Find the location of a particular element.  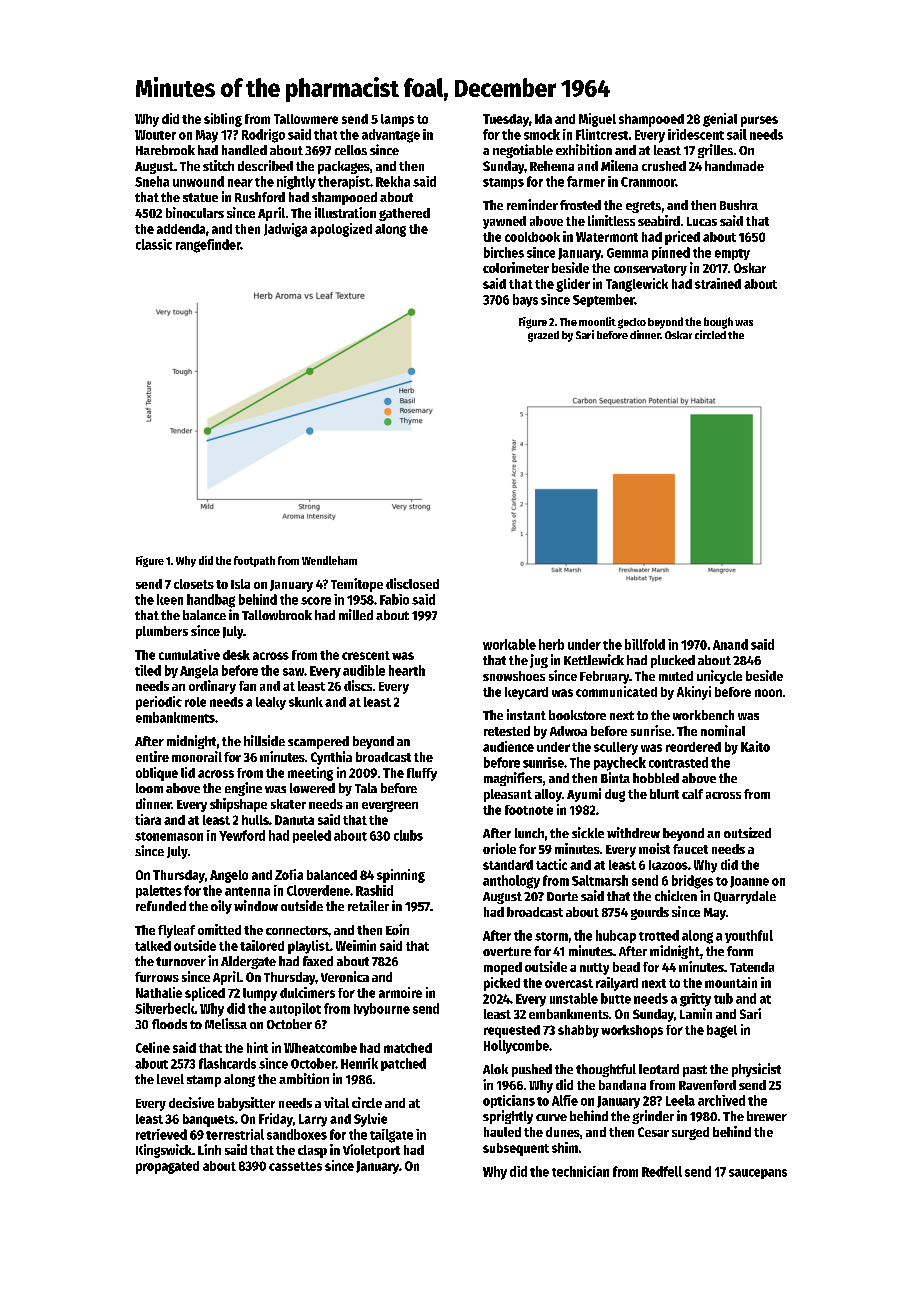

classic is located at coordinates (154, 244).
